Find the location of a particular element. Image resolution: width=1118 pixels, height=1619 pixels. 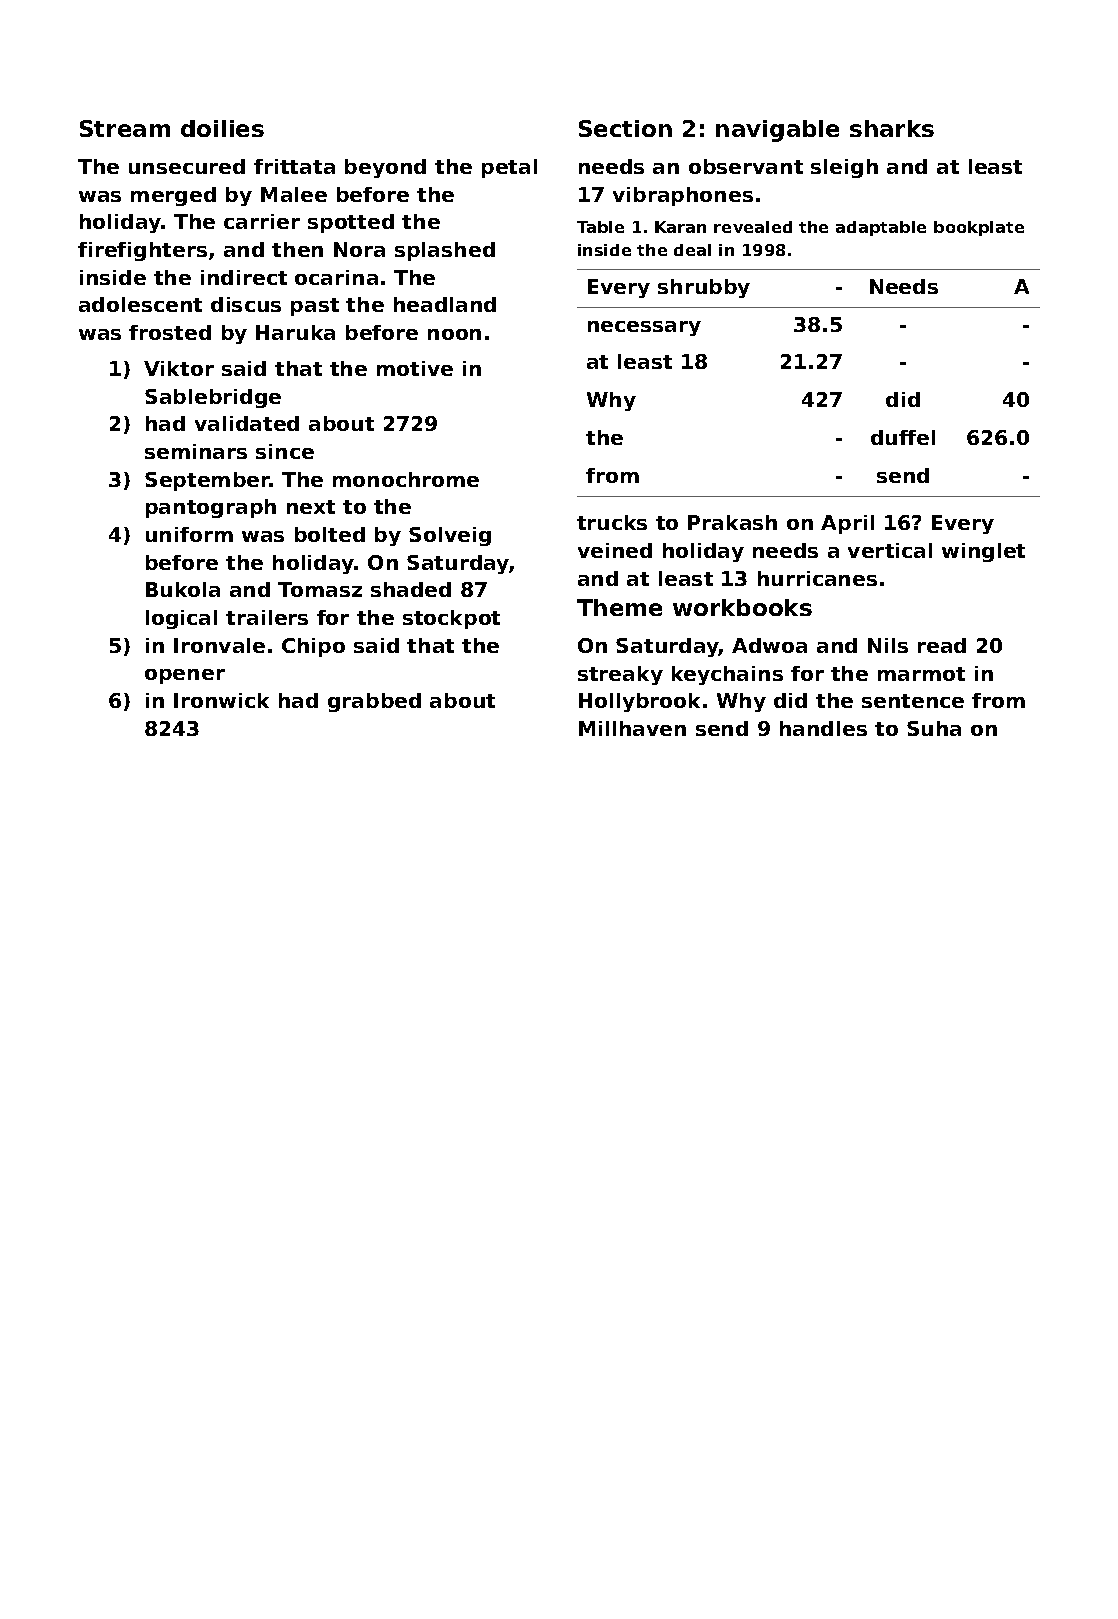

monochrome is located at coordinates (406, 479).
